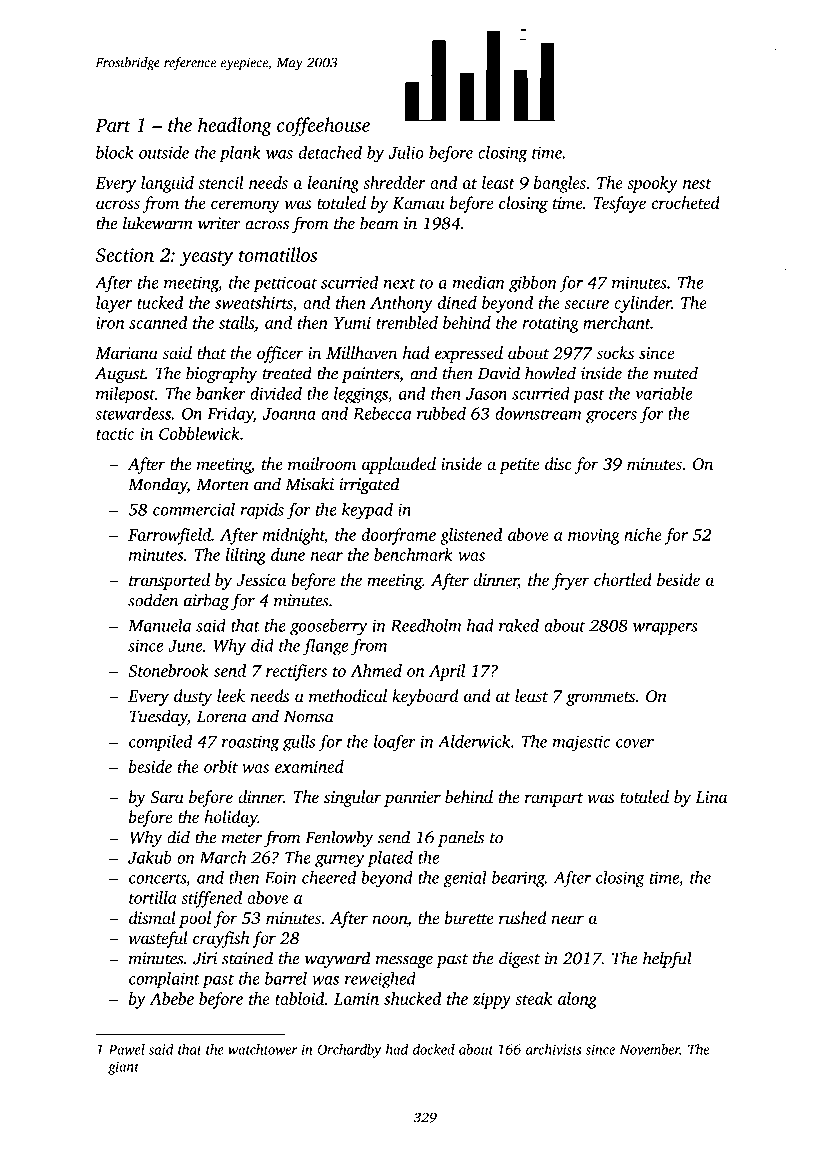 This page has height=1173, width=827. What do you see at coordinates (441, 413) in the page?
I see `rubbed` at bounding box center [441, 413].
